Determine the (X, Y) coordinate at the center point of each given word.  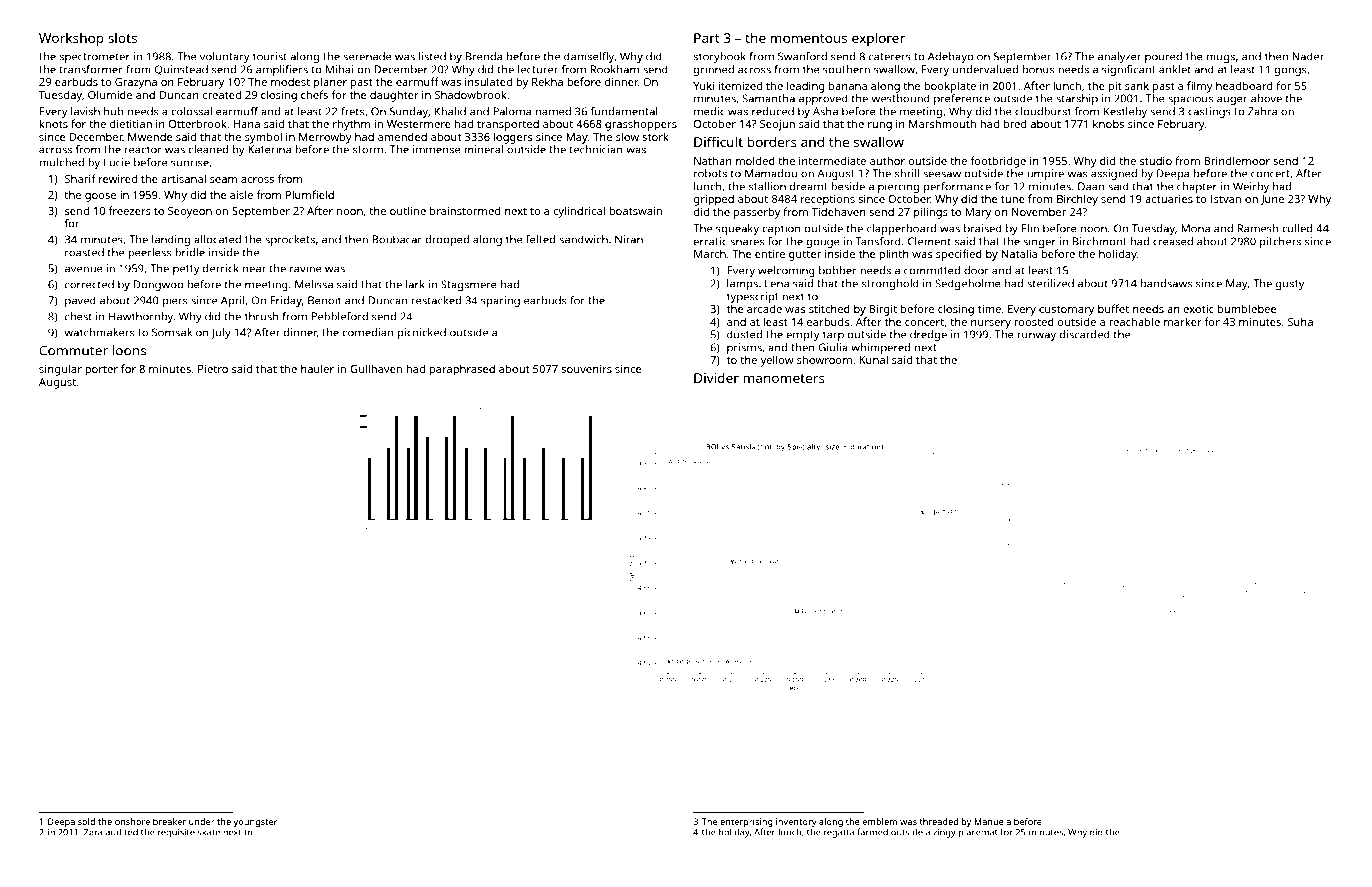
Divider (716, 378)
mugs (1221, 58)
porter (101, 371)
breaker (169, 821)
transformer (91, 69)
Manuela (992, 821)
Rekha (547, 81)
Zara (93, 832)
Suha (1300, 321)
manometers (784, 378)
